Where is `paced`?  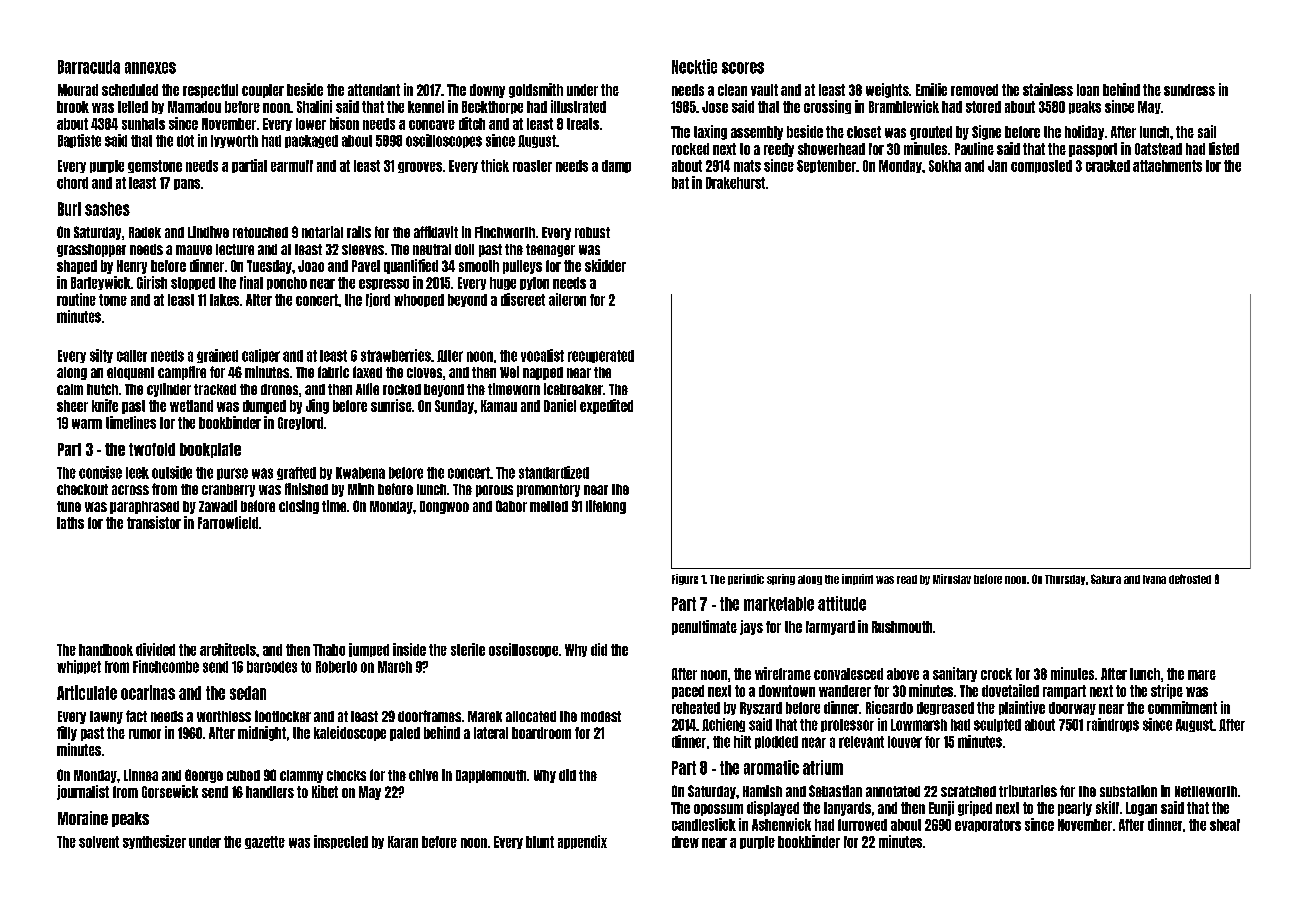 paced is located at coordinates (688, 692).
